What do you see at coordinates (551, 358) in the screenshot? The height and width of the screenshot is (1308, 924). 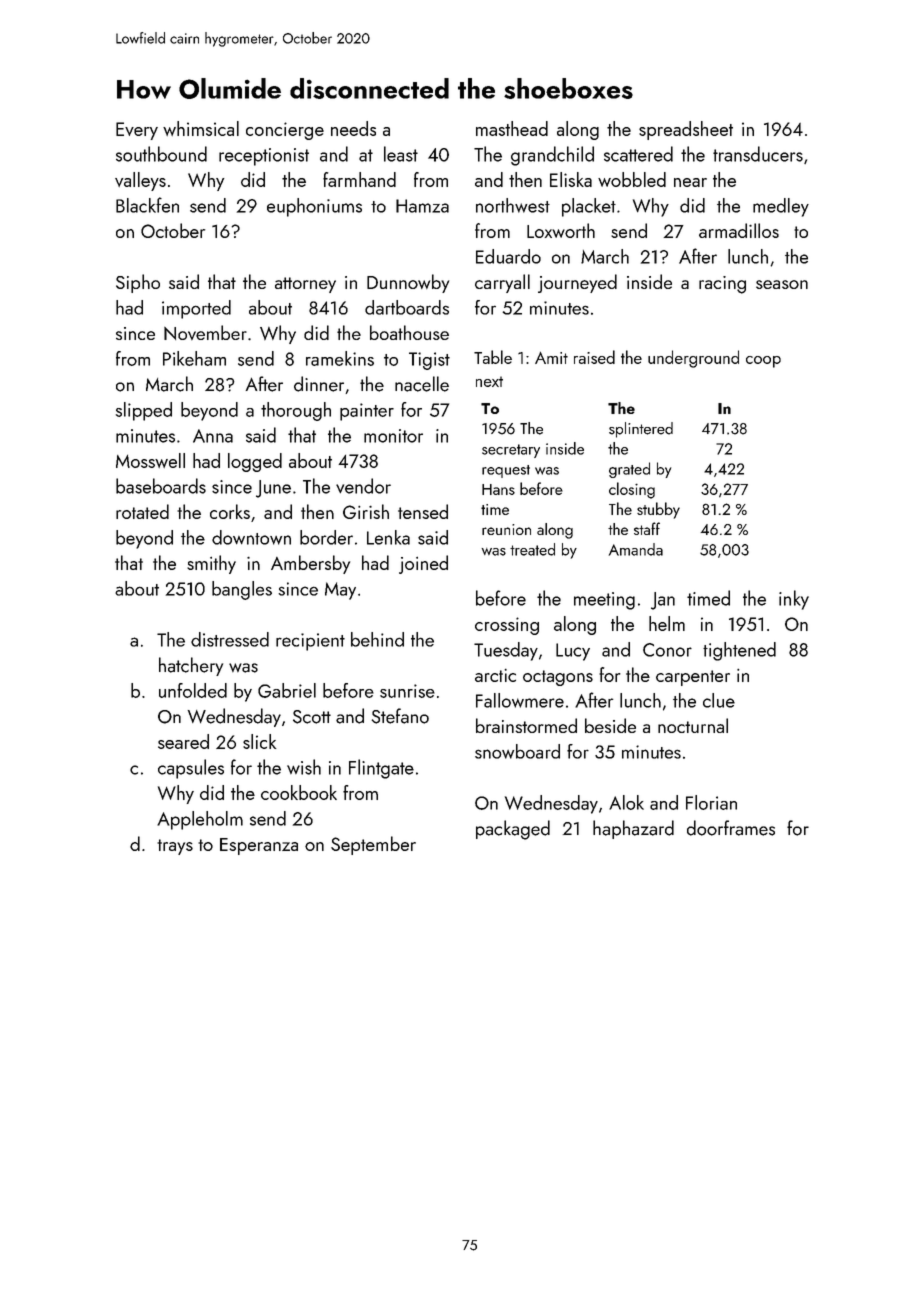 I see `Amit` at bounding box center [551, 358].
